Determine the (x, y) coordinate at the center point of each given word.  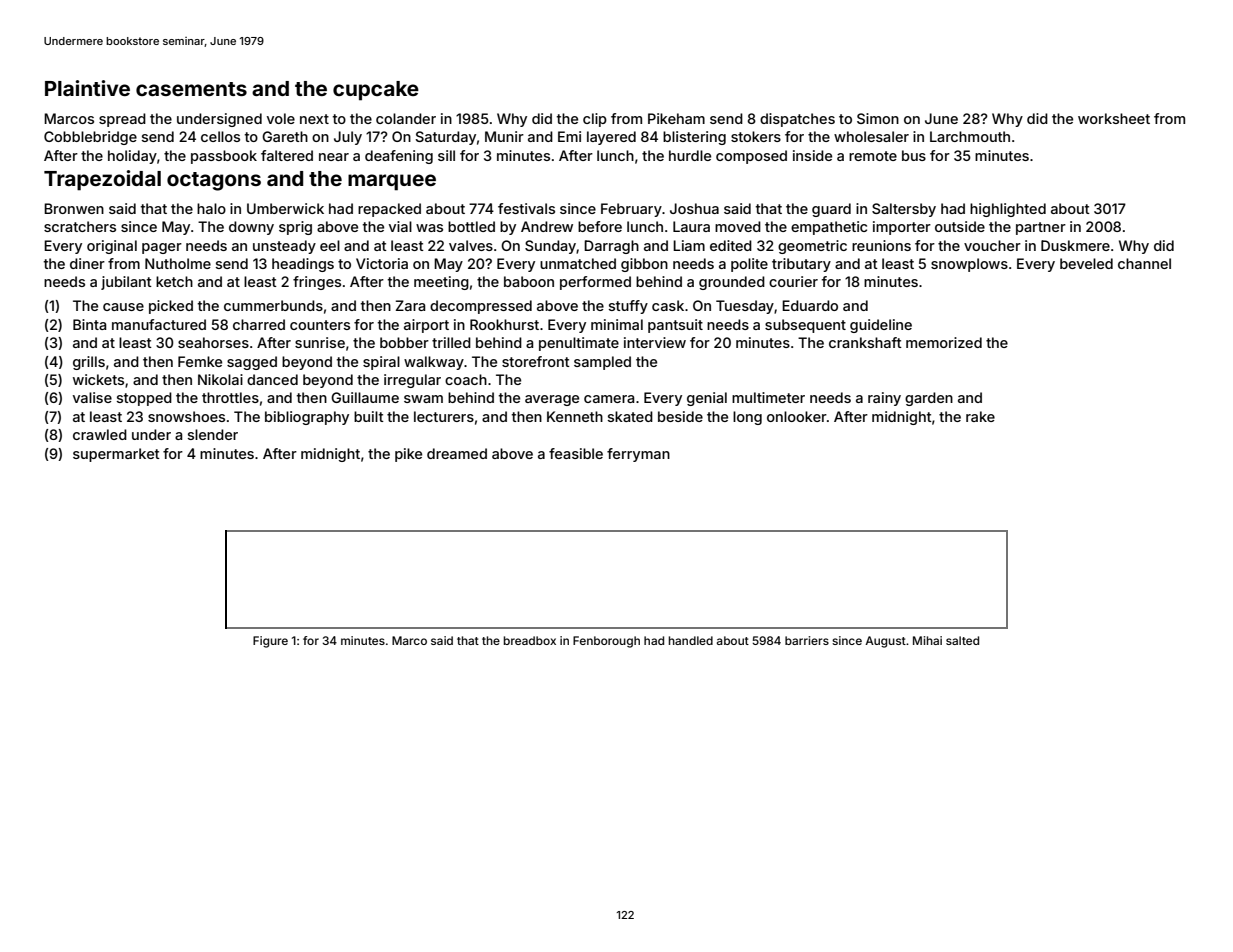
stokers (756, 136)
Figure (270, 642)
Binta (89, 324)
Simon (878, 118)
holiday (132, 157)
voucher (992, 245)
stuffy (628, 307)
